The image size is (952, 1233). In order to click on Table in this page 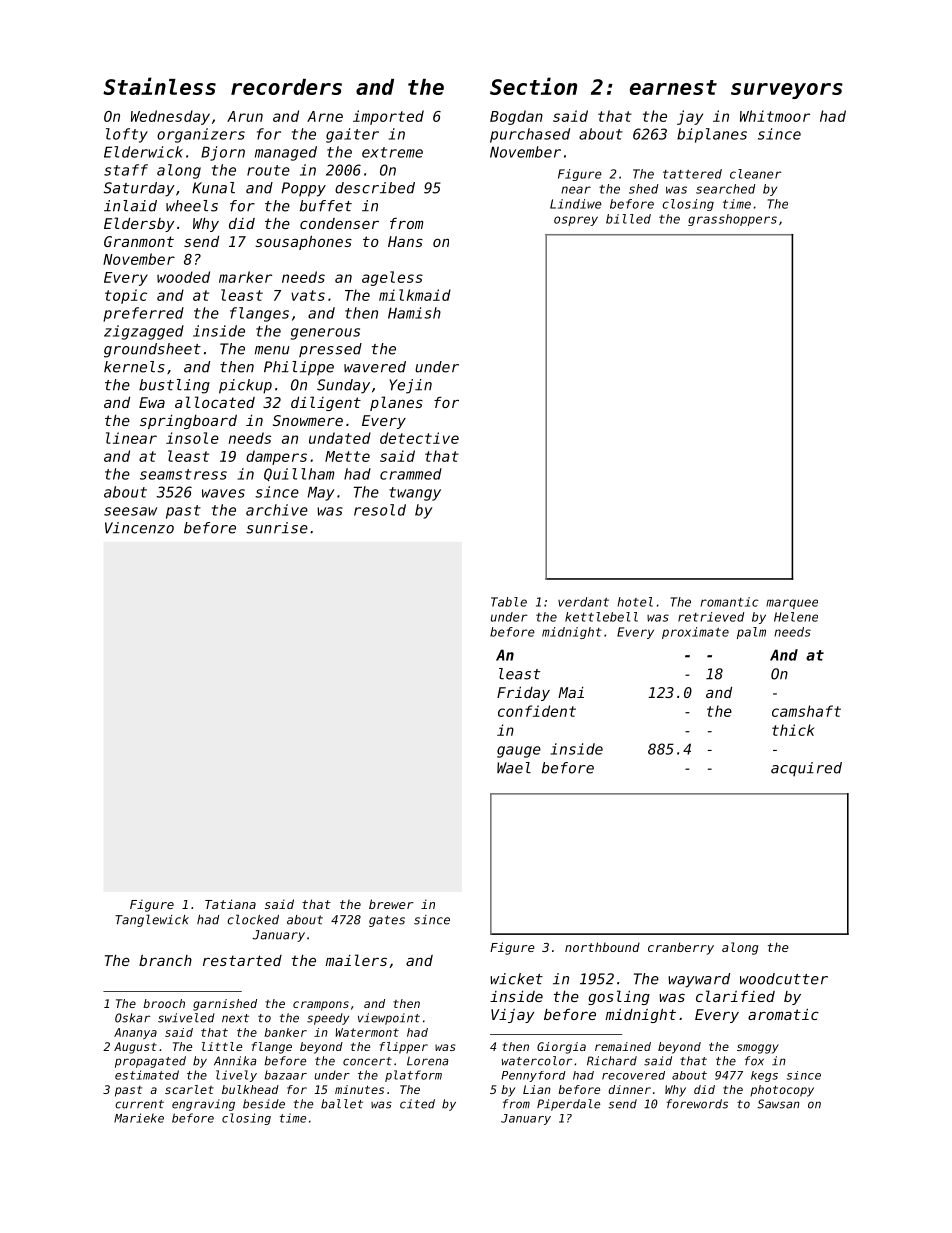, I will do `click(509, 602)`.
